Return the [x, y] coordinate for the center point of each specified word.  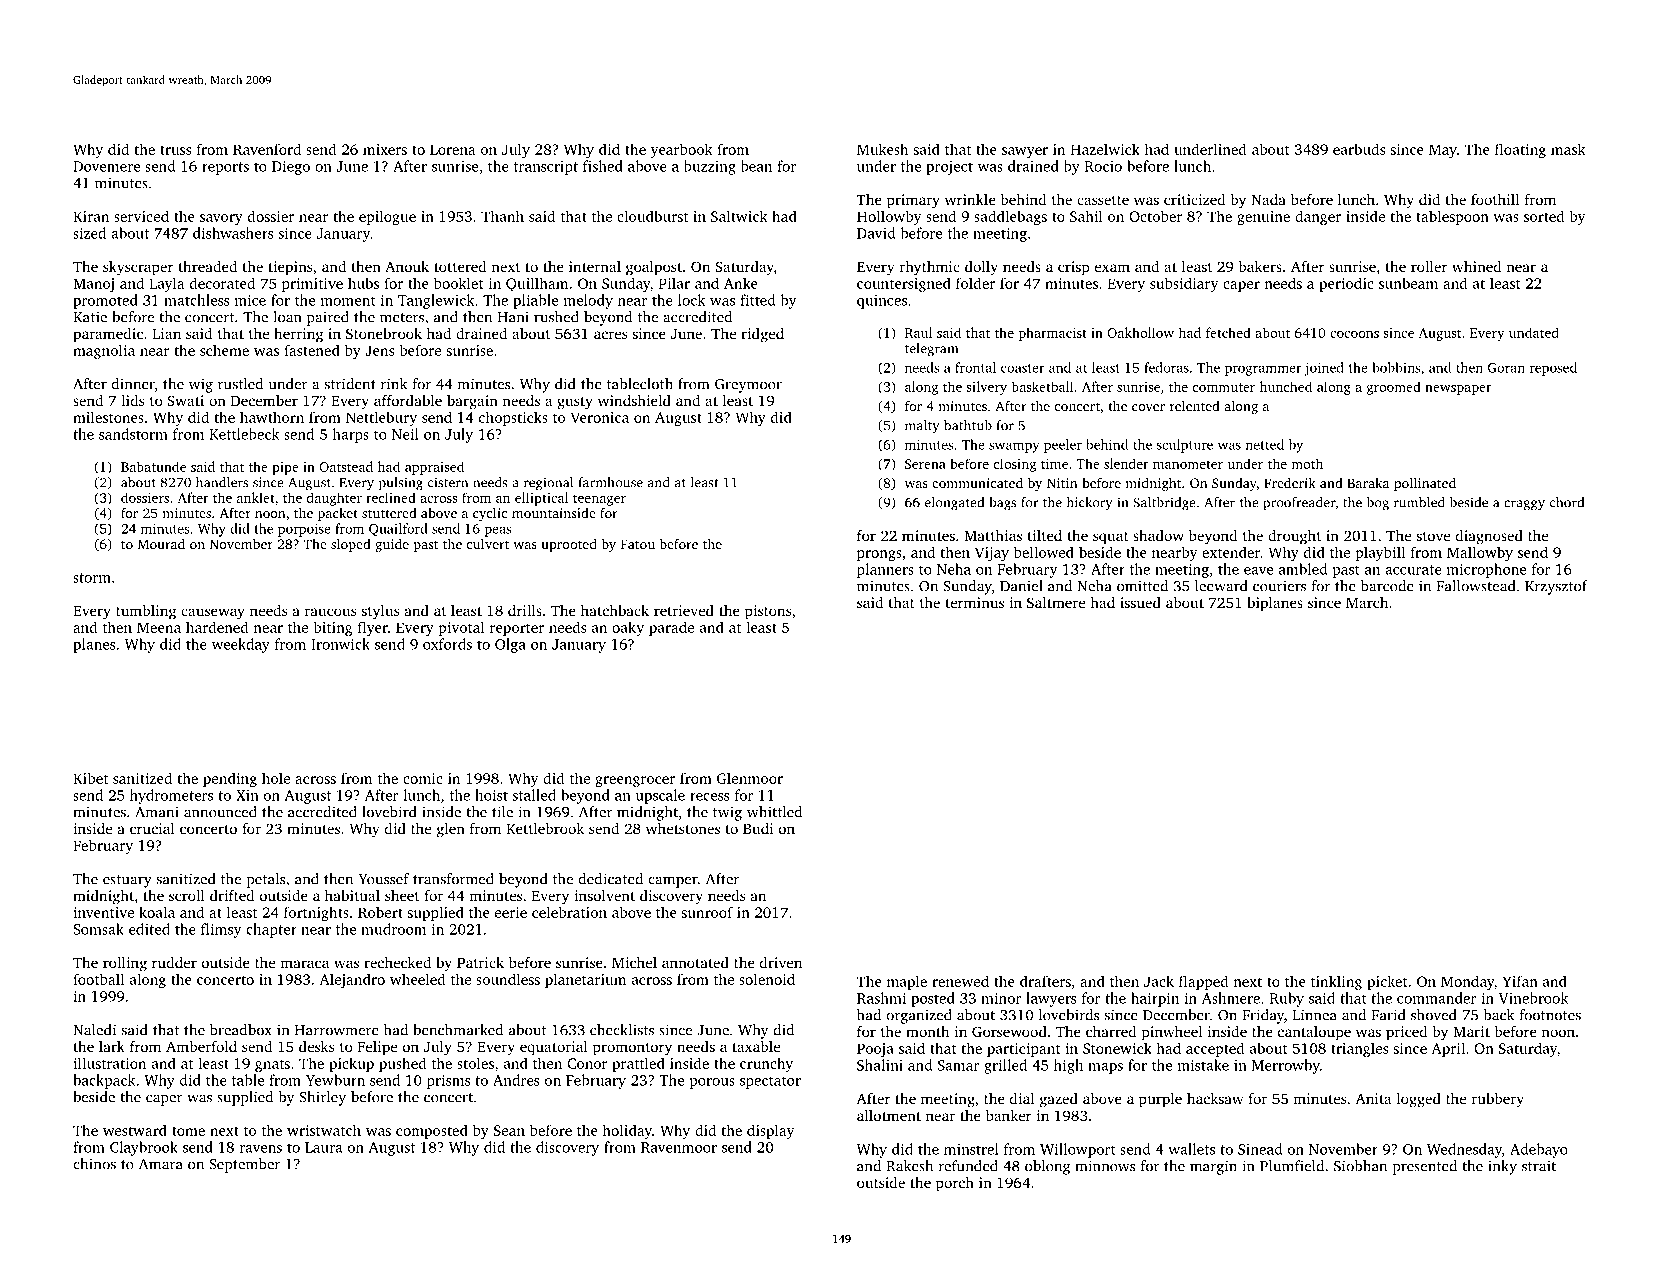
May [1443, 151]
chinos [94, 1164]
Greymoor [748, 386]
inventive [103, 912]
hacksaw [1215, 1098]
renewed [960, 981]
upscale [660, 796]
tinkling [1336, 982]
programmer [1263, 370]
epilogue [387, 217]
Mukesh [882, 149]
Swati [185, 400]
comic [423, 778]
